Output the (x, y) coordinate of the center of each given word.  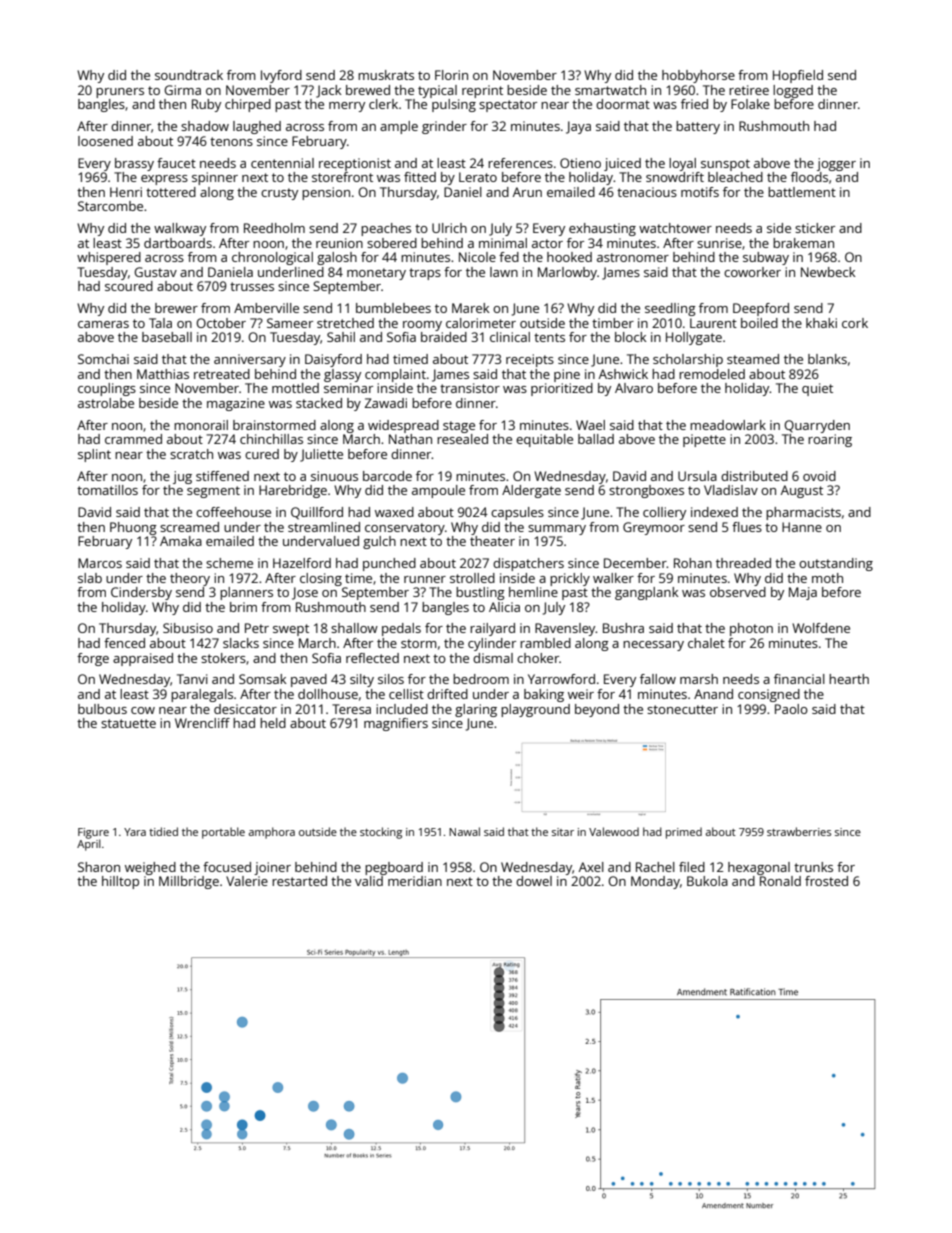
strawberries (799, 831)
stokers (223, 658)
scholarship (688, 360)
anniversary (250, 360)
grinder (444, 127)
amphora (272, 833)
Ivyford (281, 76)
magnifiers (396, 724)
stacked (319, 403)
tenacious (647, 192)
